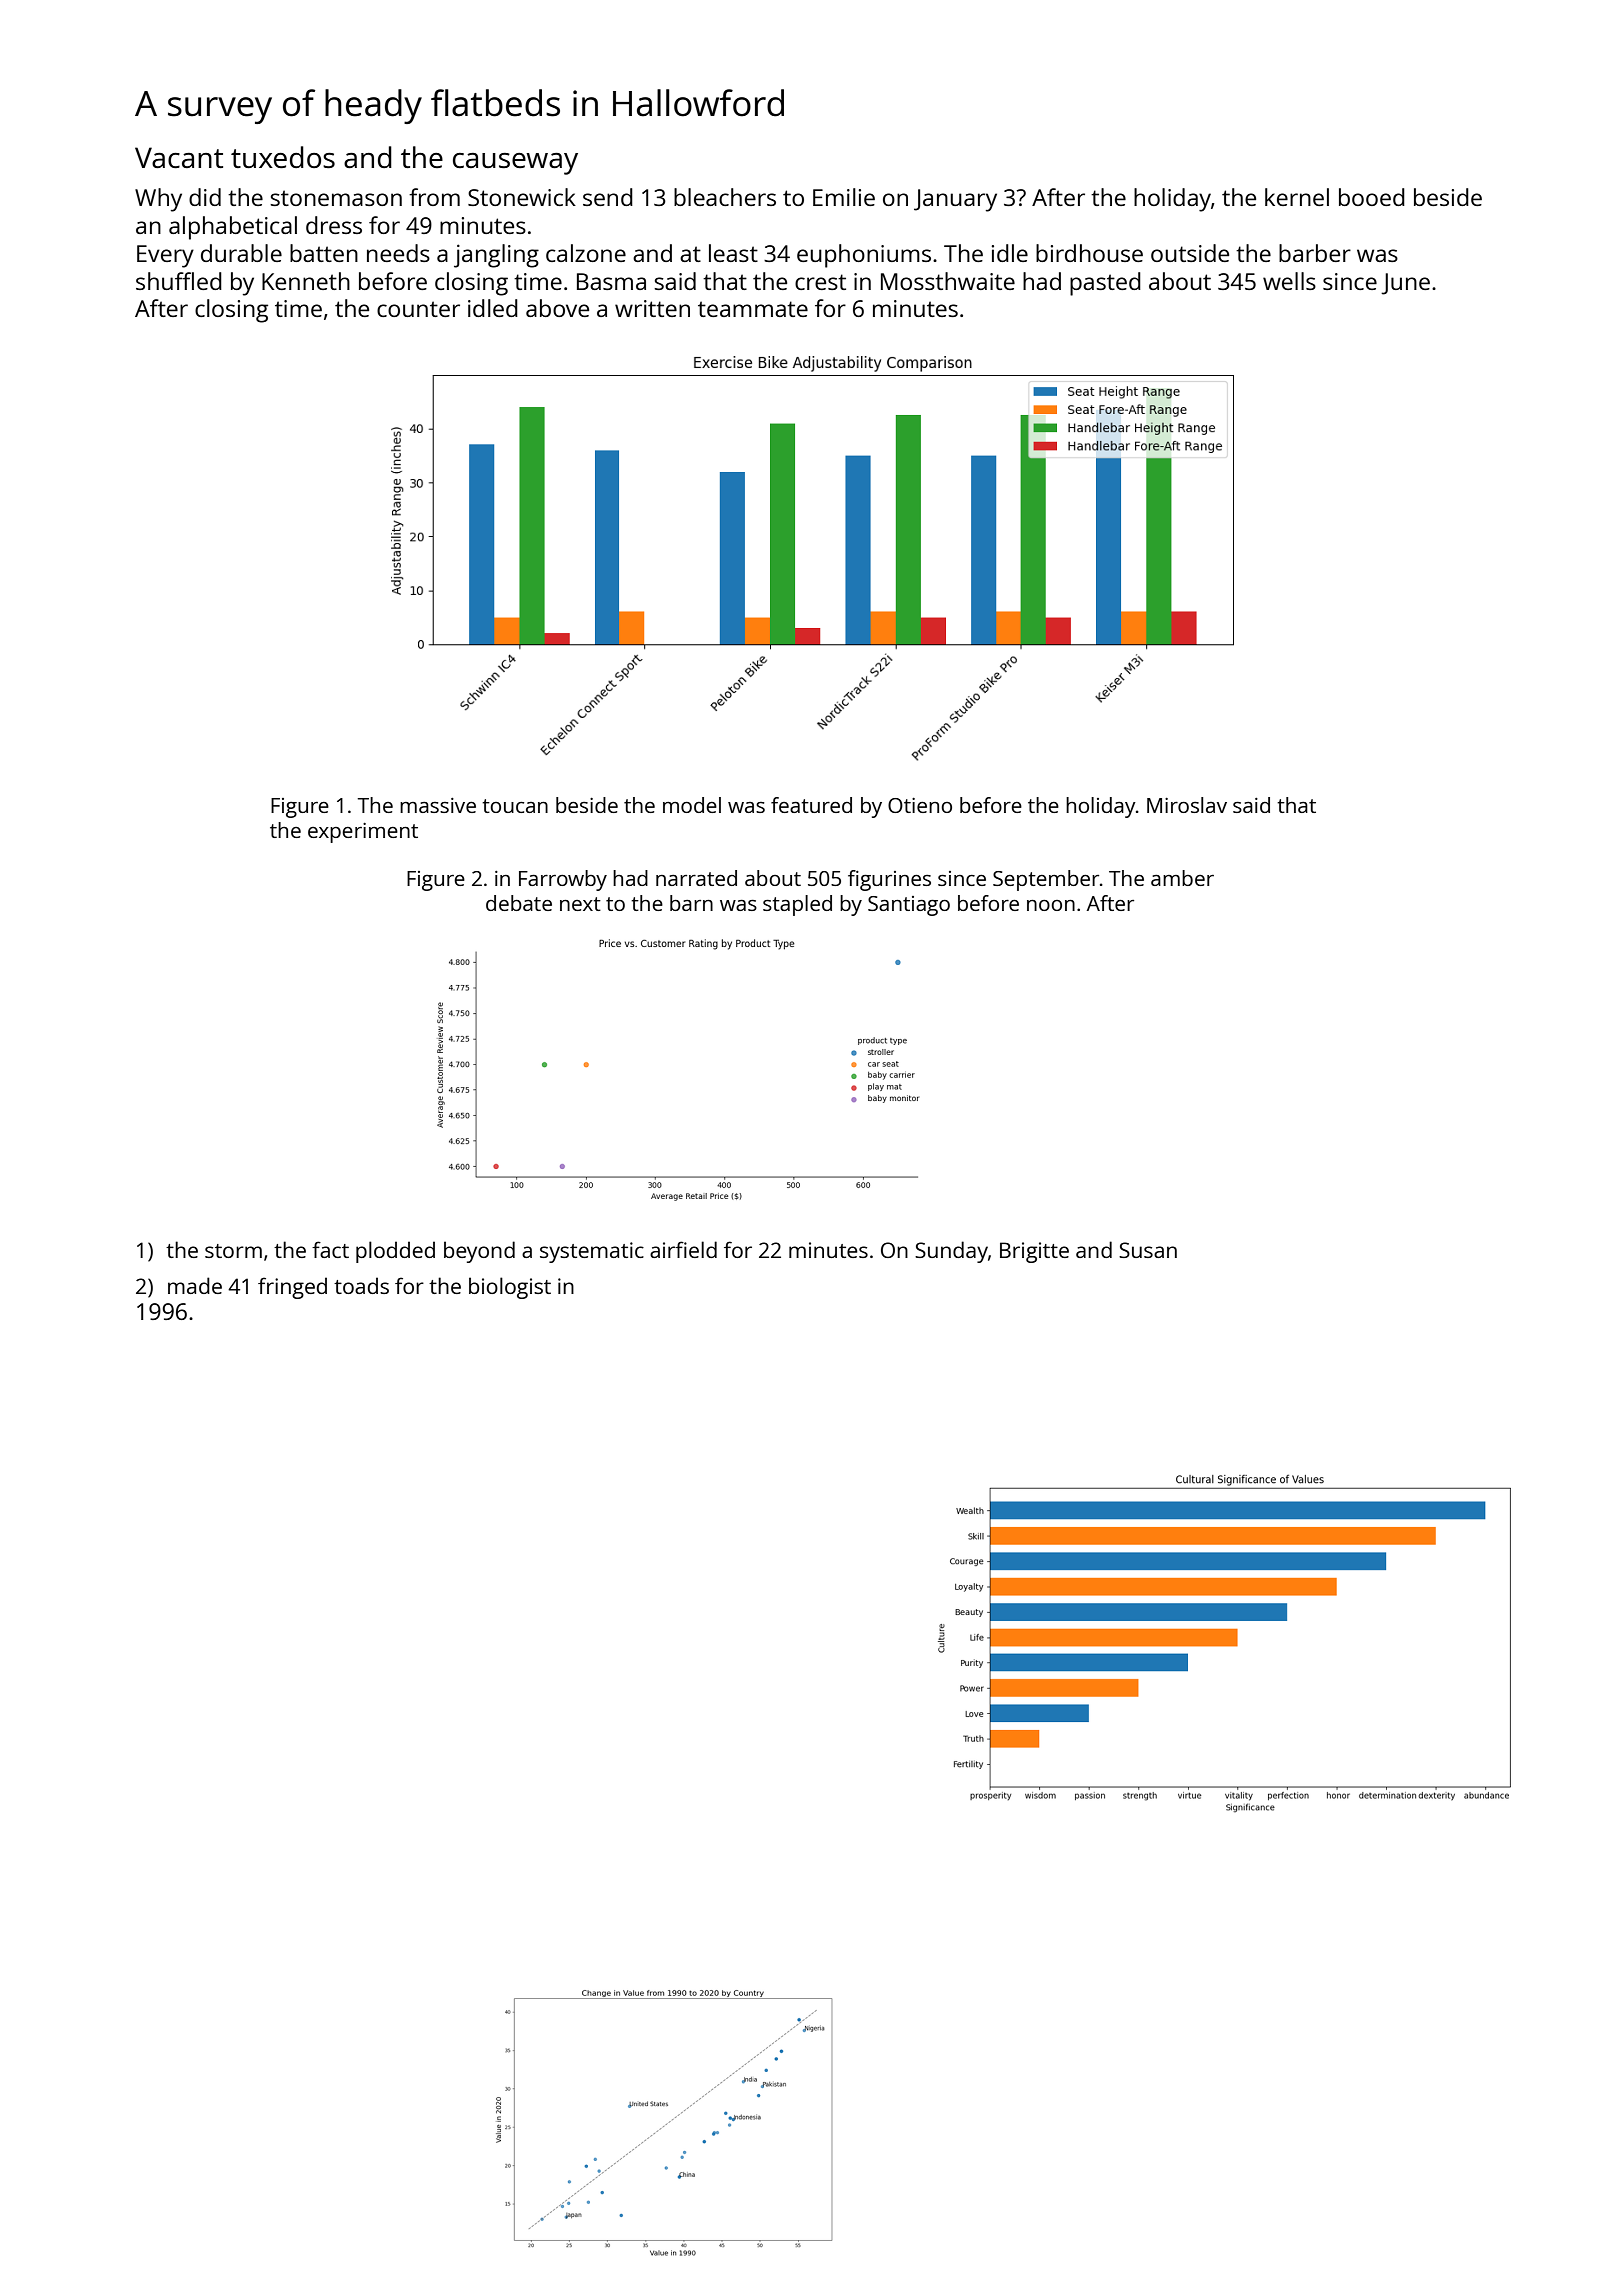 Image resolution: width=1620 pixels, height=2292 pixels. Describe the element at coordinates (1187, 805) in the screenshot. I see `Miroslav` at that location.
